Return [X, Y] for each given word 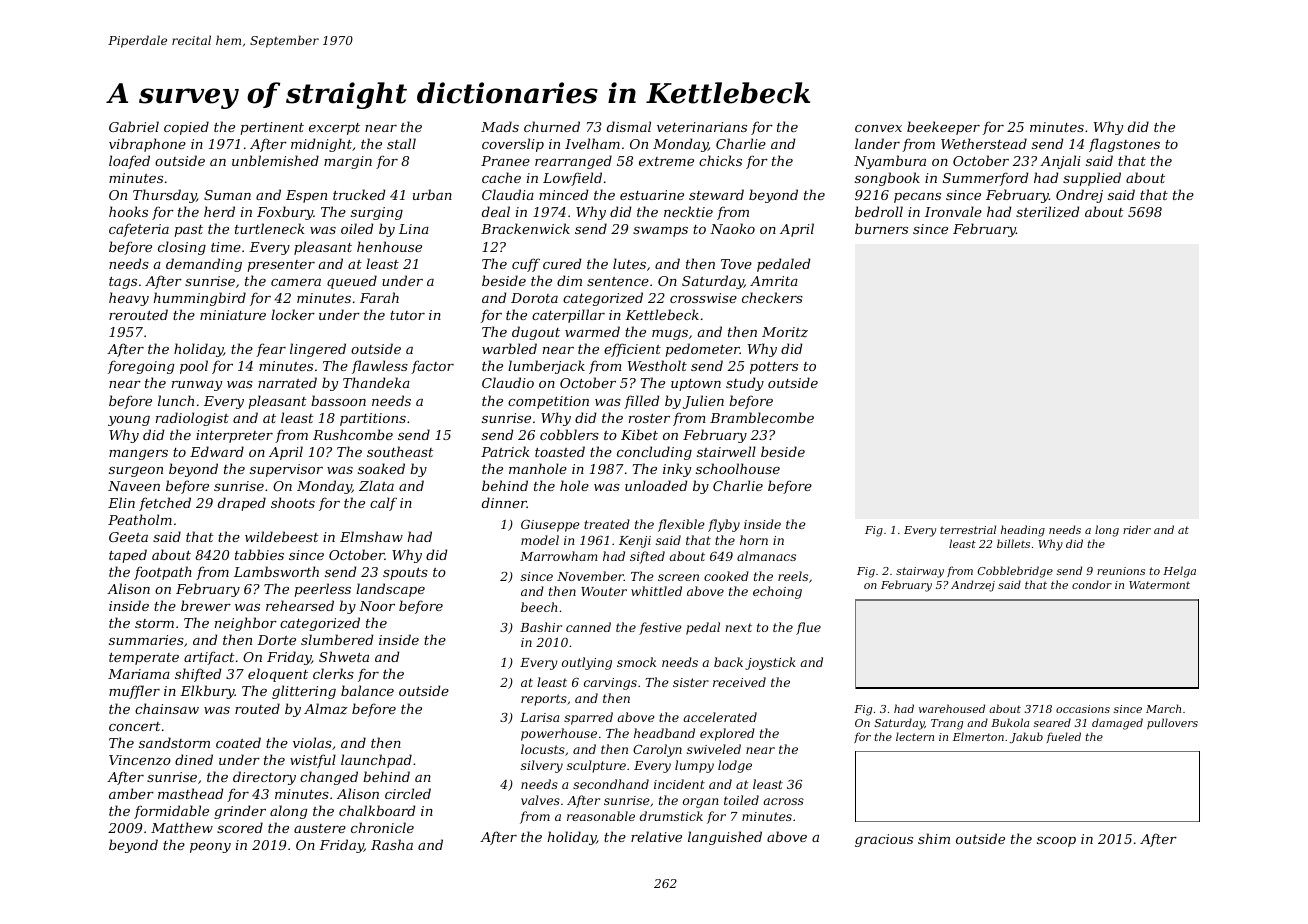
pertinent [272, 128]
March [1163, 708]
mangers [138, 455]
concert [135, 726]
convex [878, 128]
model [540, 540]
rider [1137, 529]
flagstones [1124, 145]
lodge [735, 766]
